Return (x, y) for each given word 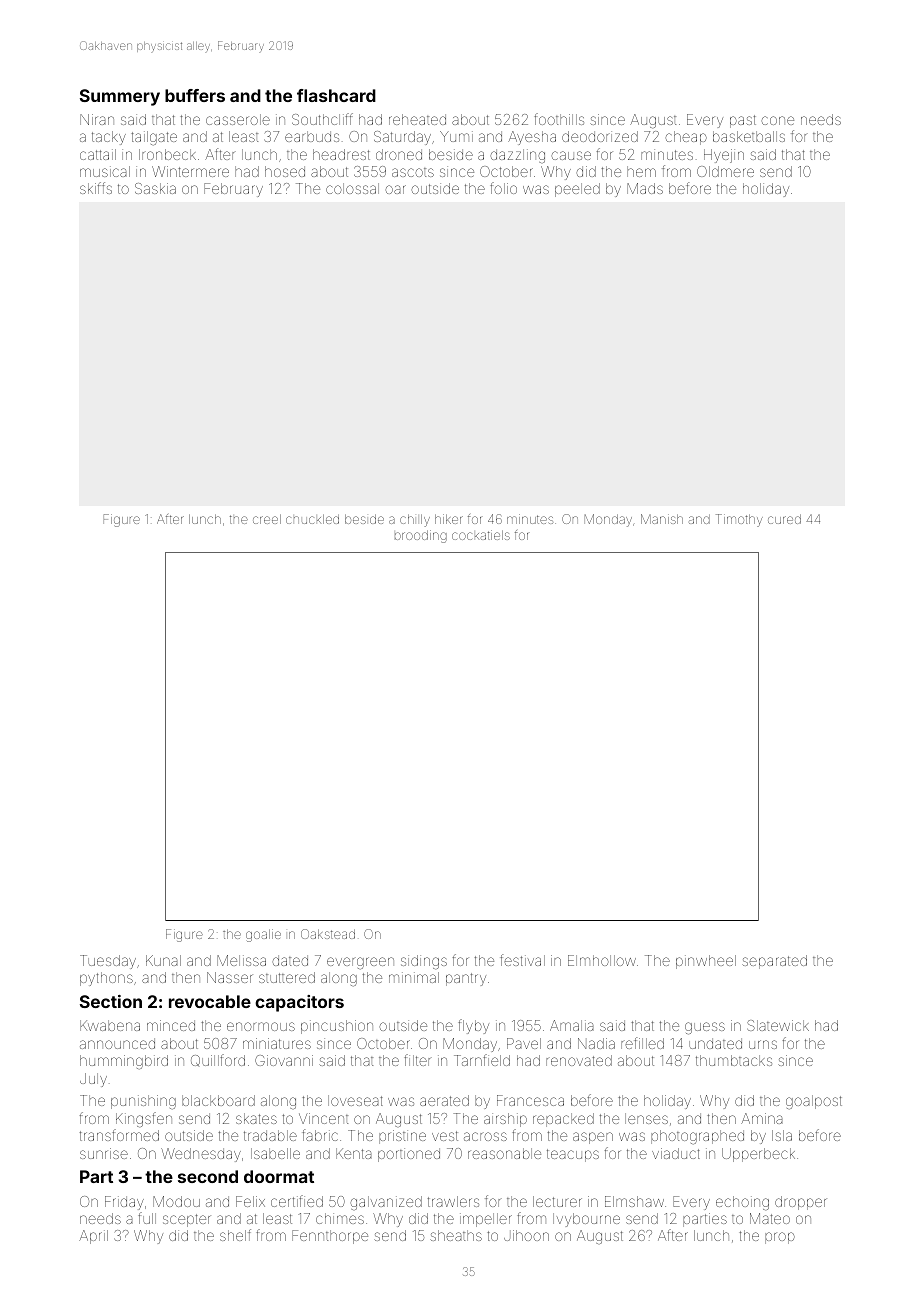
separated (774, 962)
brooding (421, 536)
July (93, 1080)
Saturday (402, 138)
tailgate (154, 138)
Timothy (739, 520)
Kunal (163, 960)
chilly (415, 520)
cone (777, 120)
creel (267, 519)
